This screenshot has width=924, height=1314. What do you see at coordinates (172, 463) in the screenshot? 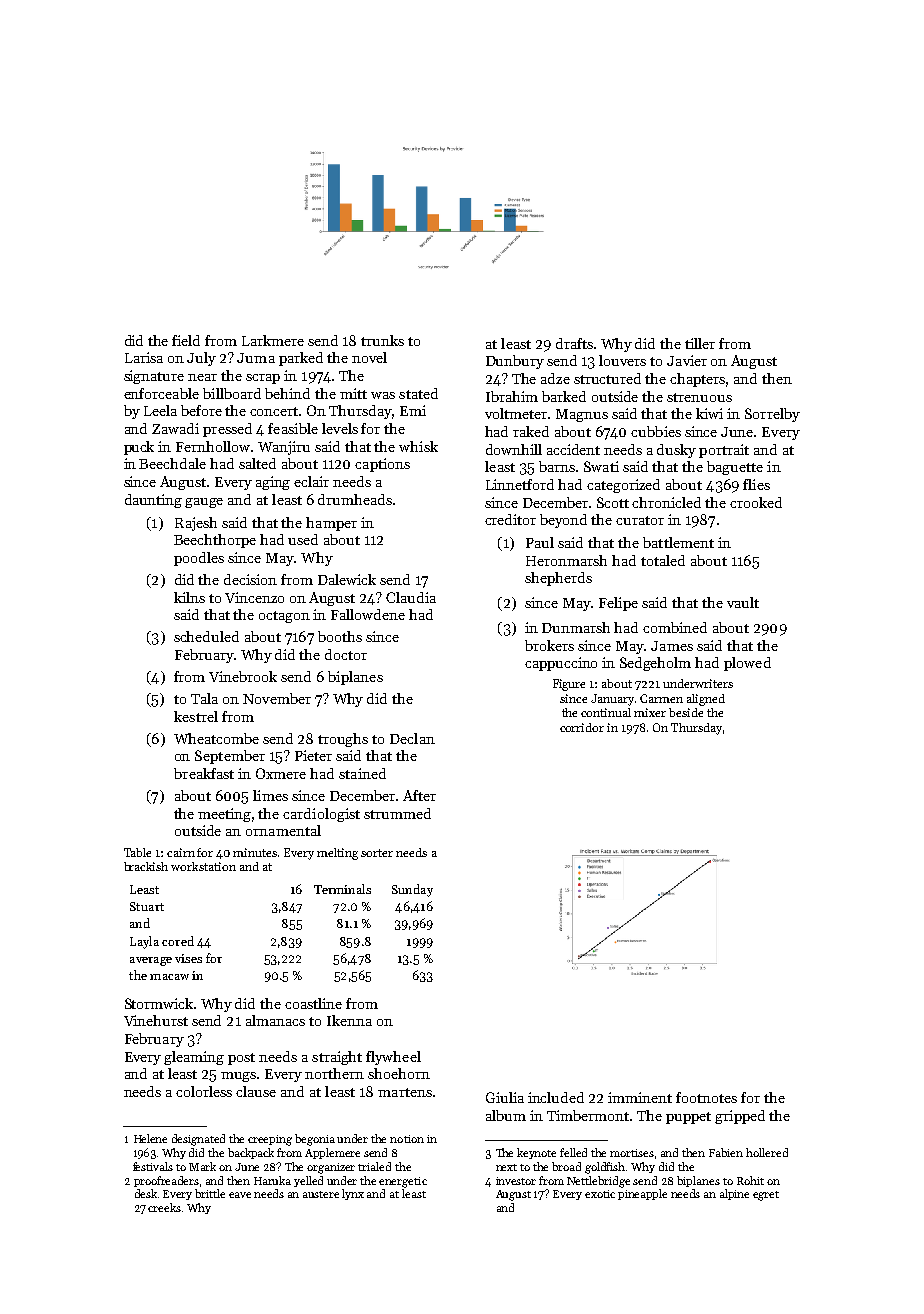
I see `Beechdale` at bounding box center [172, 463].
